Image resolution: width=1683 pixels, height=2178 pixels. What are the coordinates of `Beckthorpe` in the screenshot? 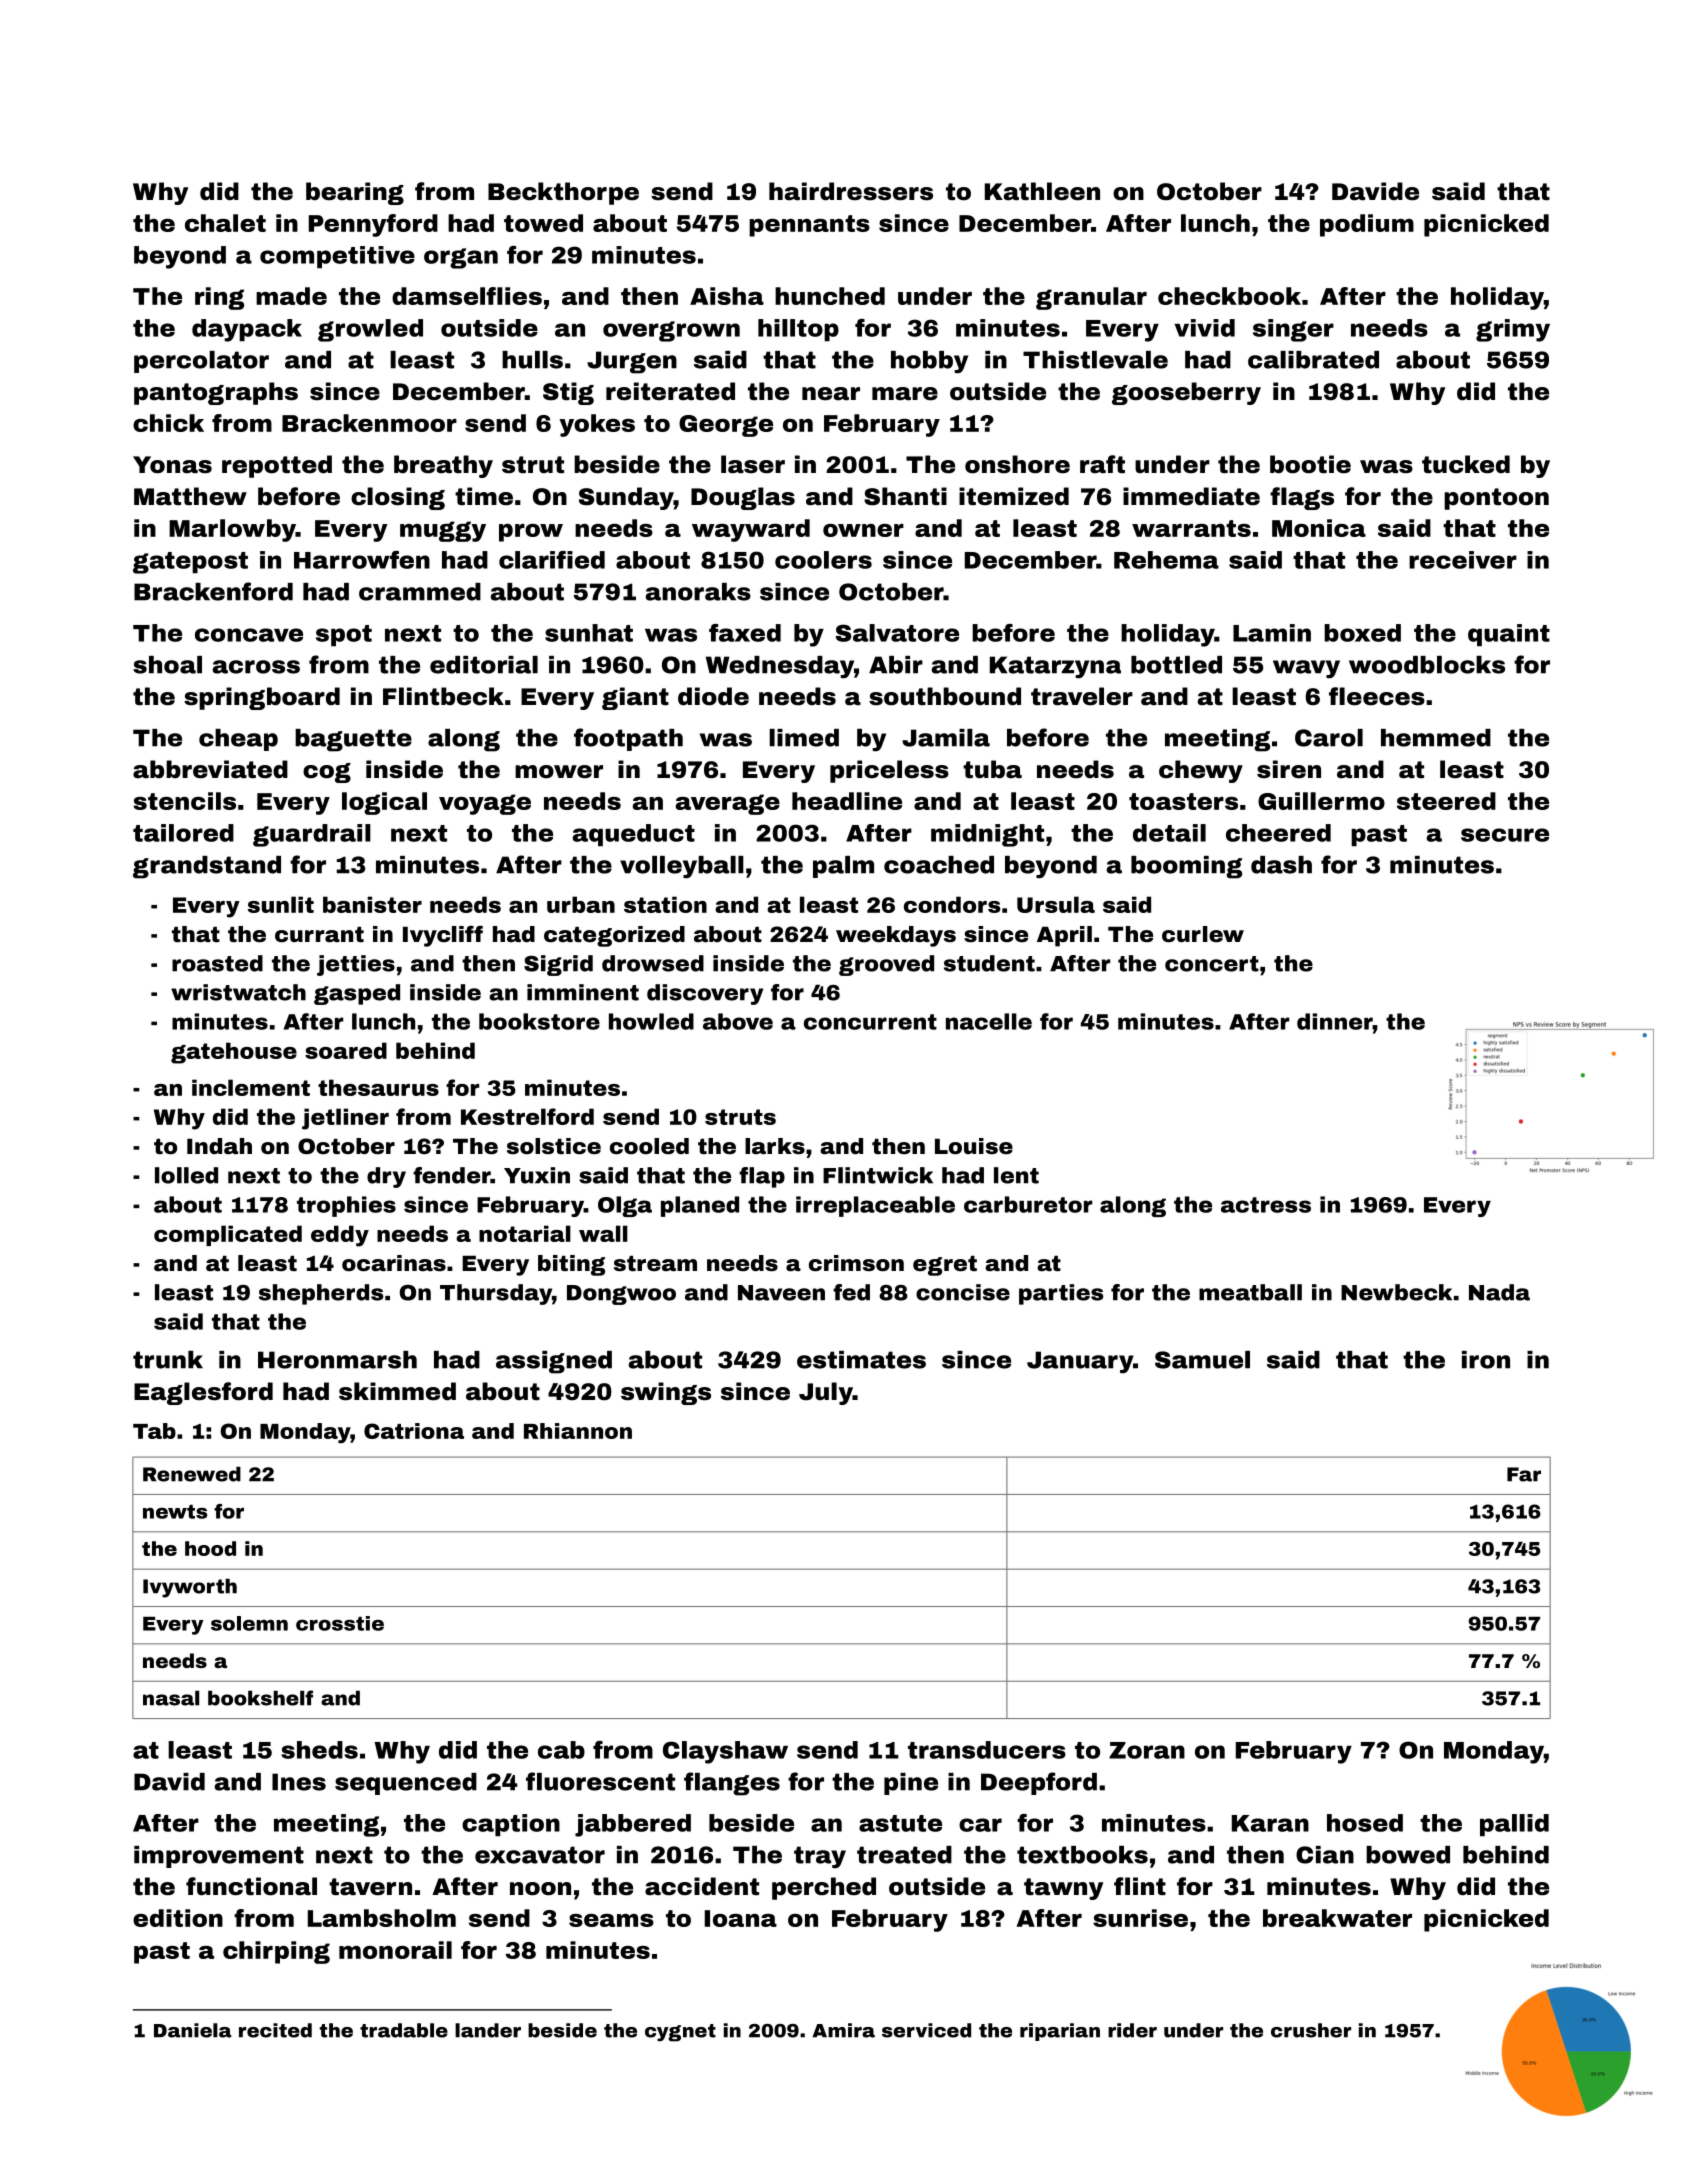 It's located at (563, 193).
